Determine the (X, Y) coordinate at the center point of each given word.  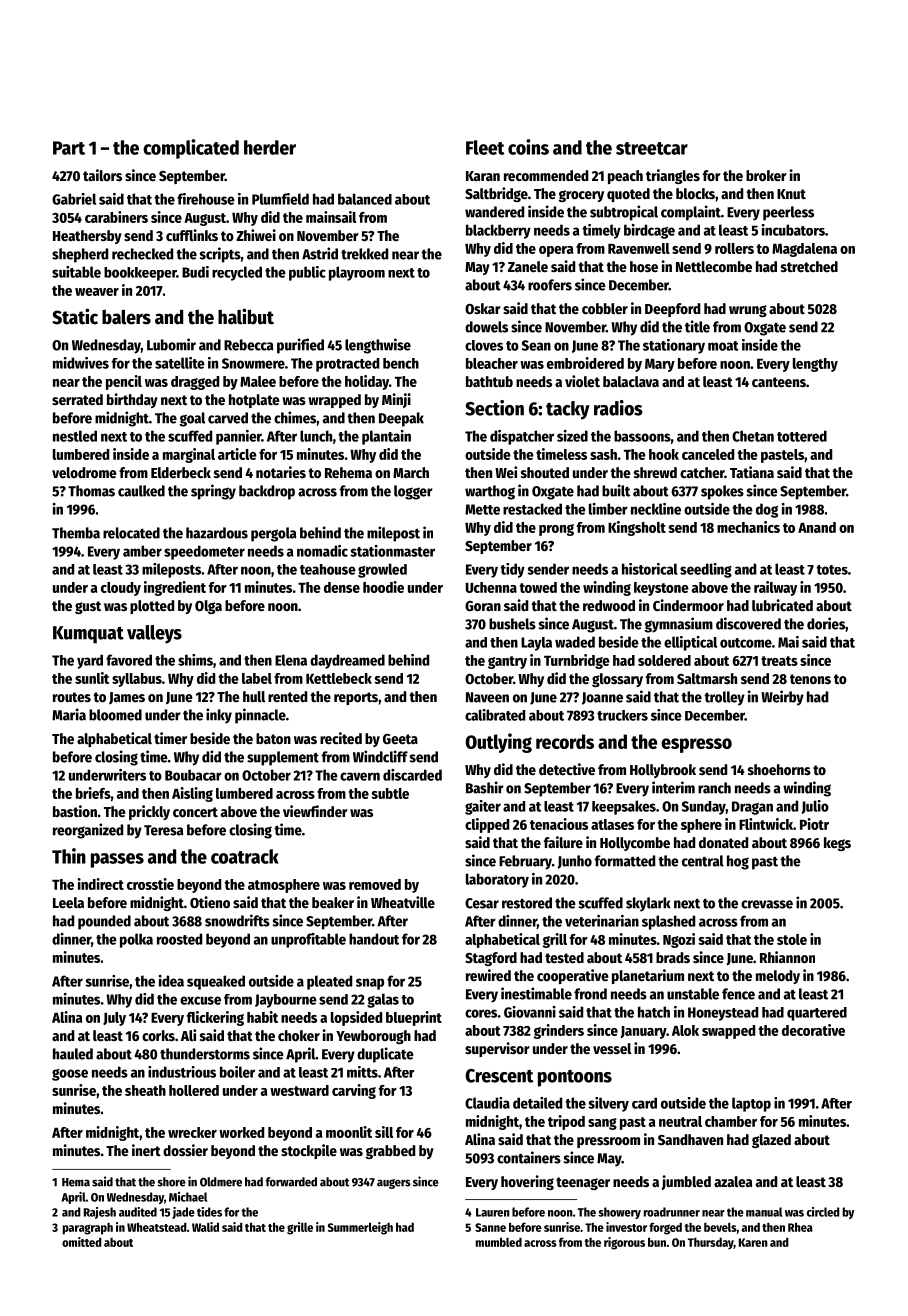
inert (146, 1150)
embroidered (585, 363)
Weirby (782, 698)
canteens (779, 382)
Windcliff (380, 756)
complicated (191, 149)
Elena (291, 660)
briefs (93, 793)
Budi (195, 272)
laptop (751, 1104)
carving (354, 1091)
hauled (73, 1054)
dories (826, 623)
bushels (512, 624)
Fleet (485, 147)
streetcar (652, 148)
